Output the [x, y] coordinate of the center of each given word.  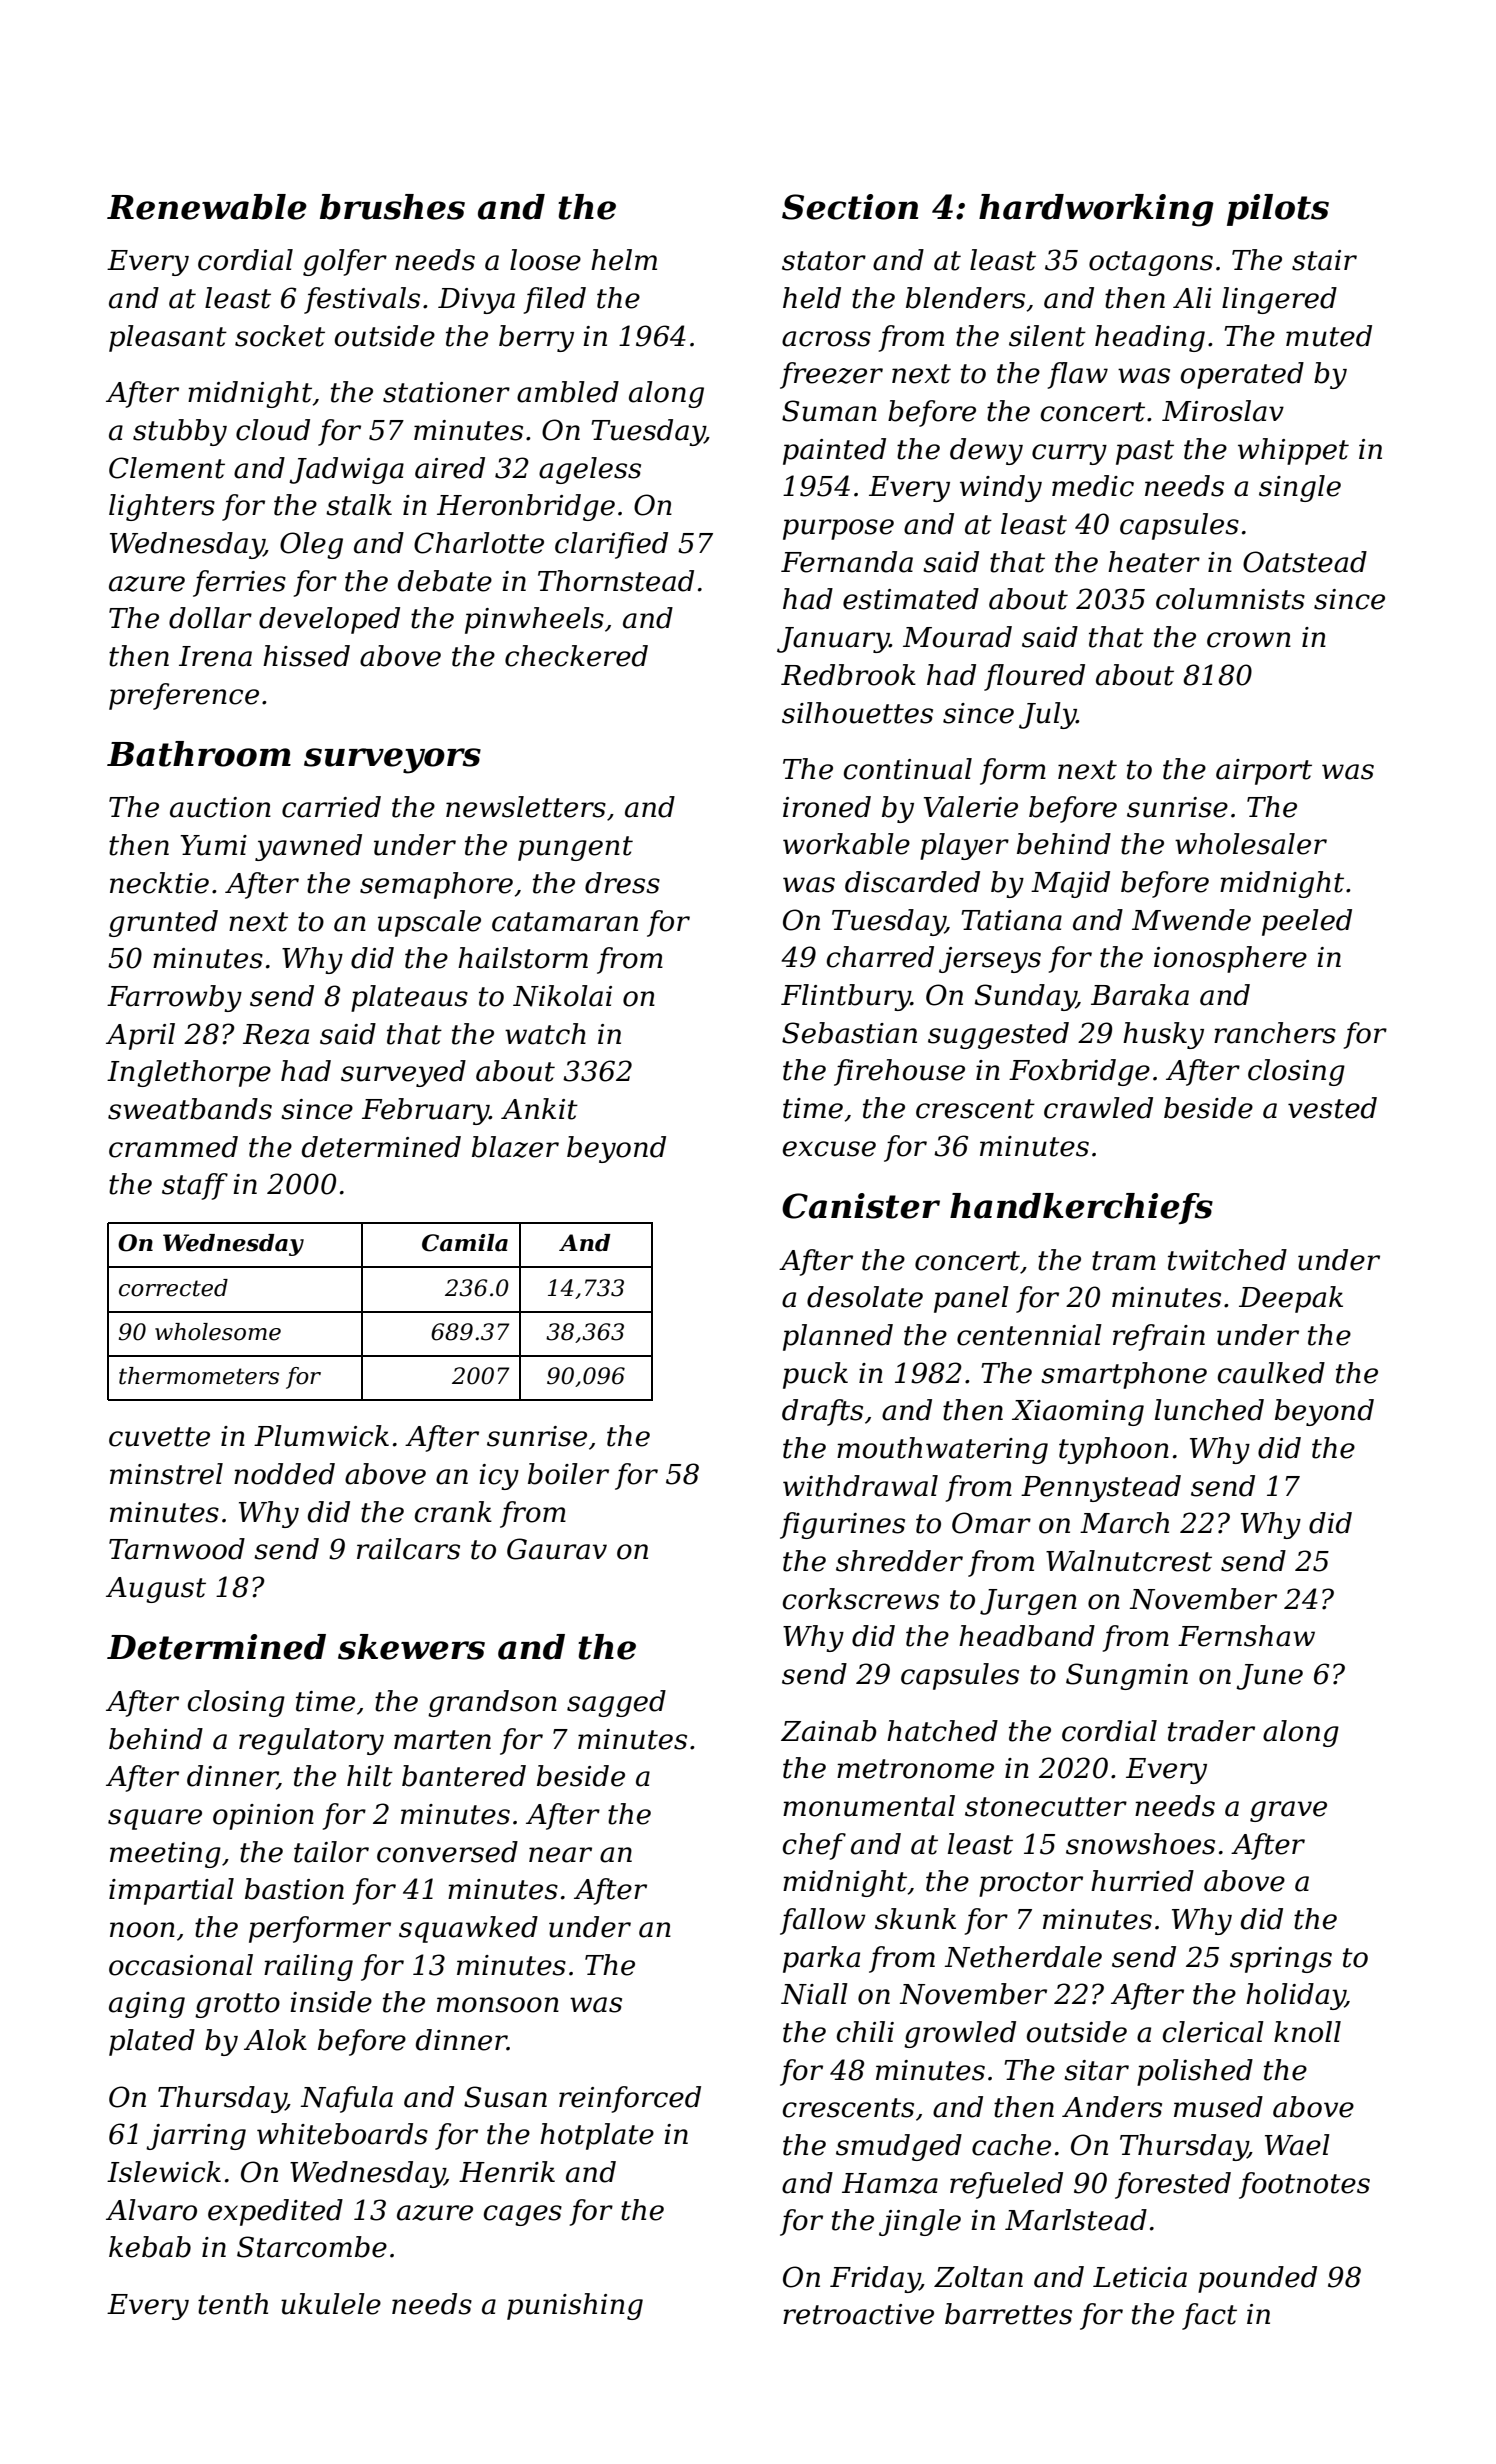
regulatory [311, 1741]
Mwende [1191, 920]
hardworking [1096, 210]
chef [814, 1846]
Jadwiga [346, 470]
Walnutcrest [1129, 1561]
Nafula [347, 2099]
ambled [568, 392]
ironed [827, 807]
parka [821, 1959]
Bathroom [199, 754]
